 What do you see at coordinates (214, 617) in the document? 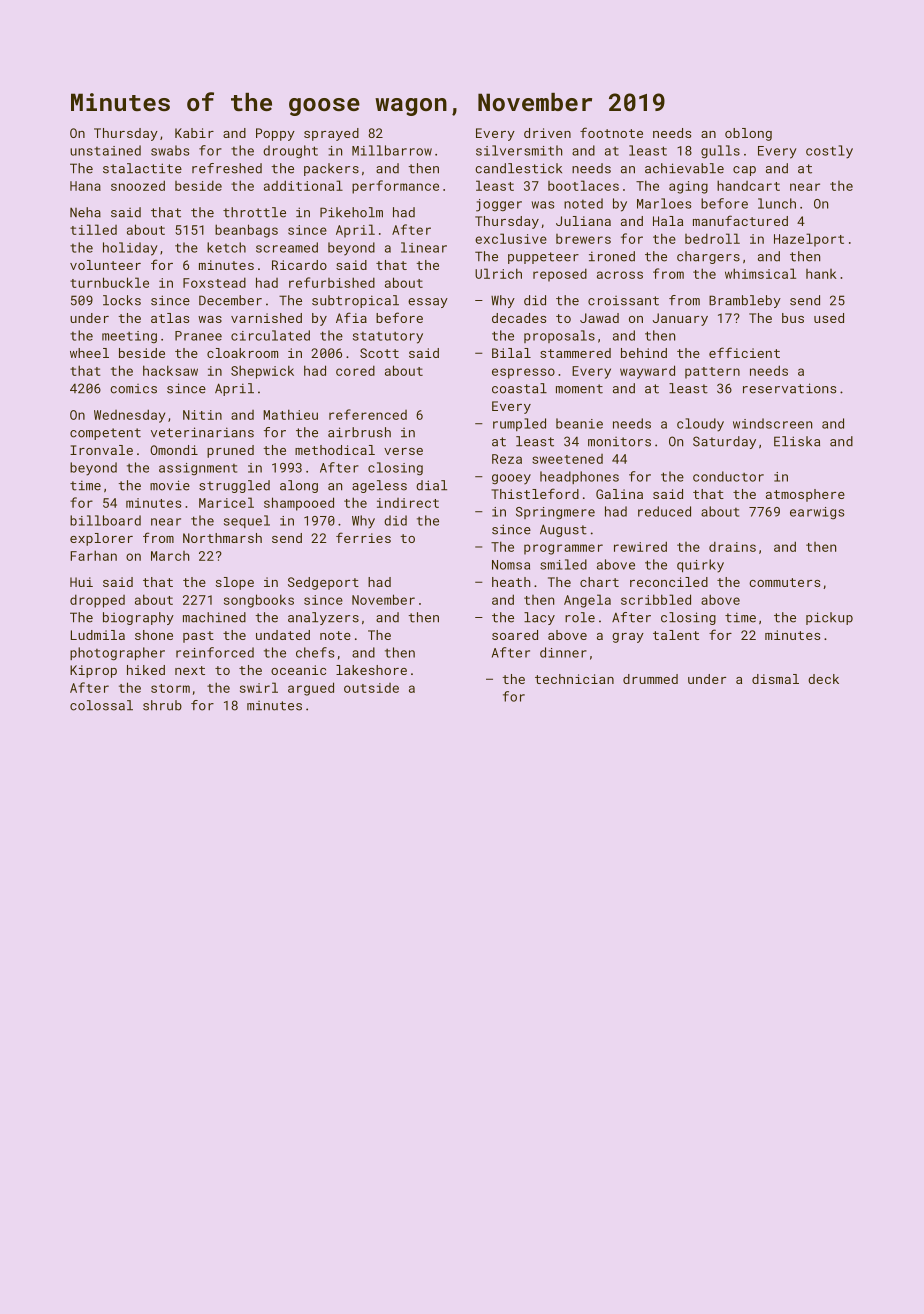
I see `machined` at bounding box center [214, 617].
